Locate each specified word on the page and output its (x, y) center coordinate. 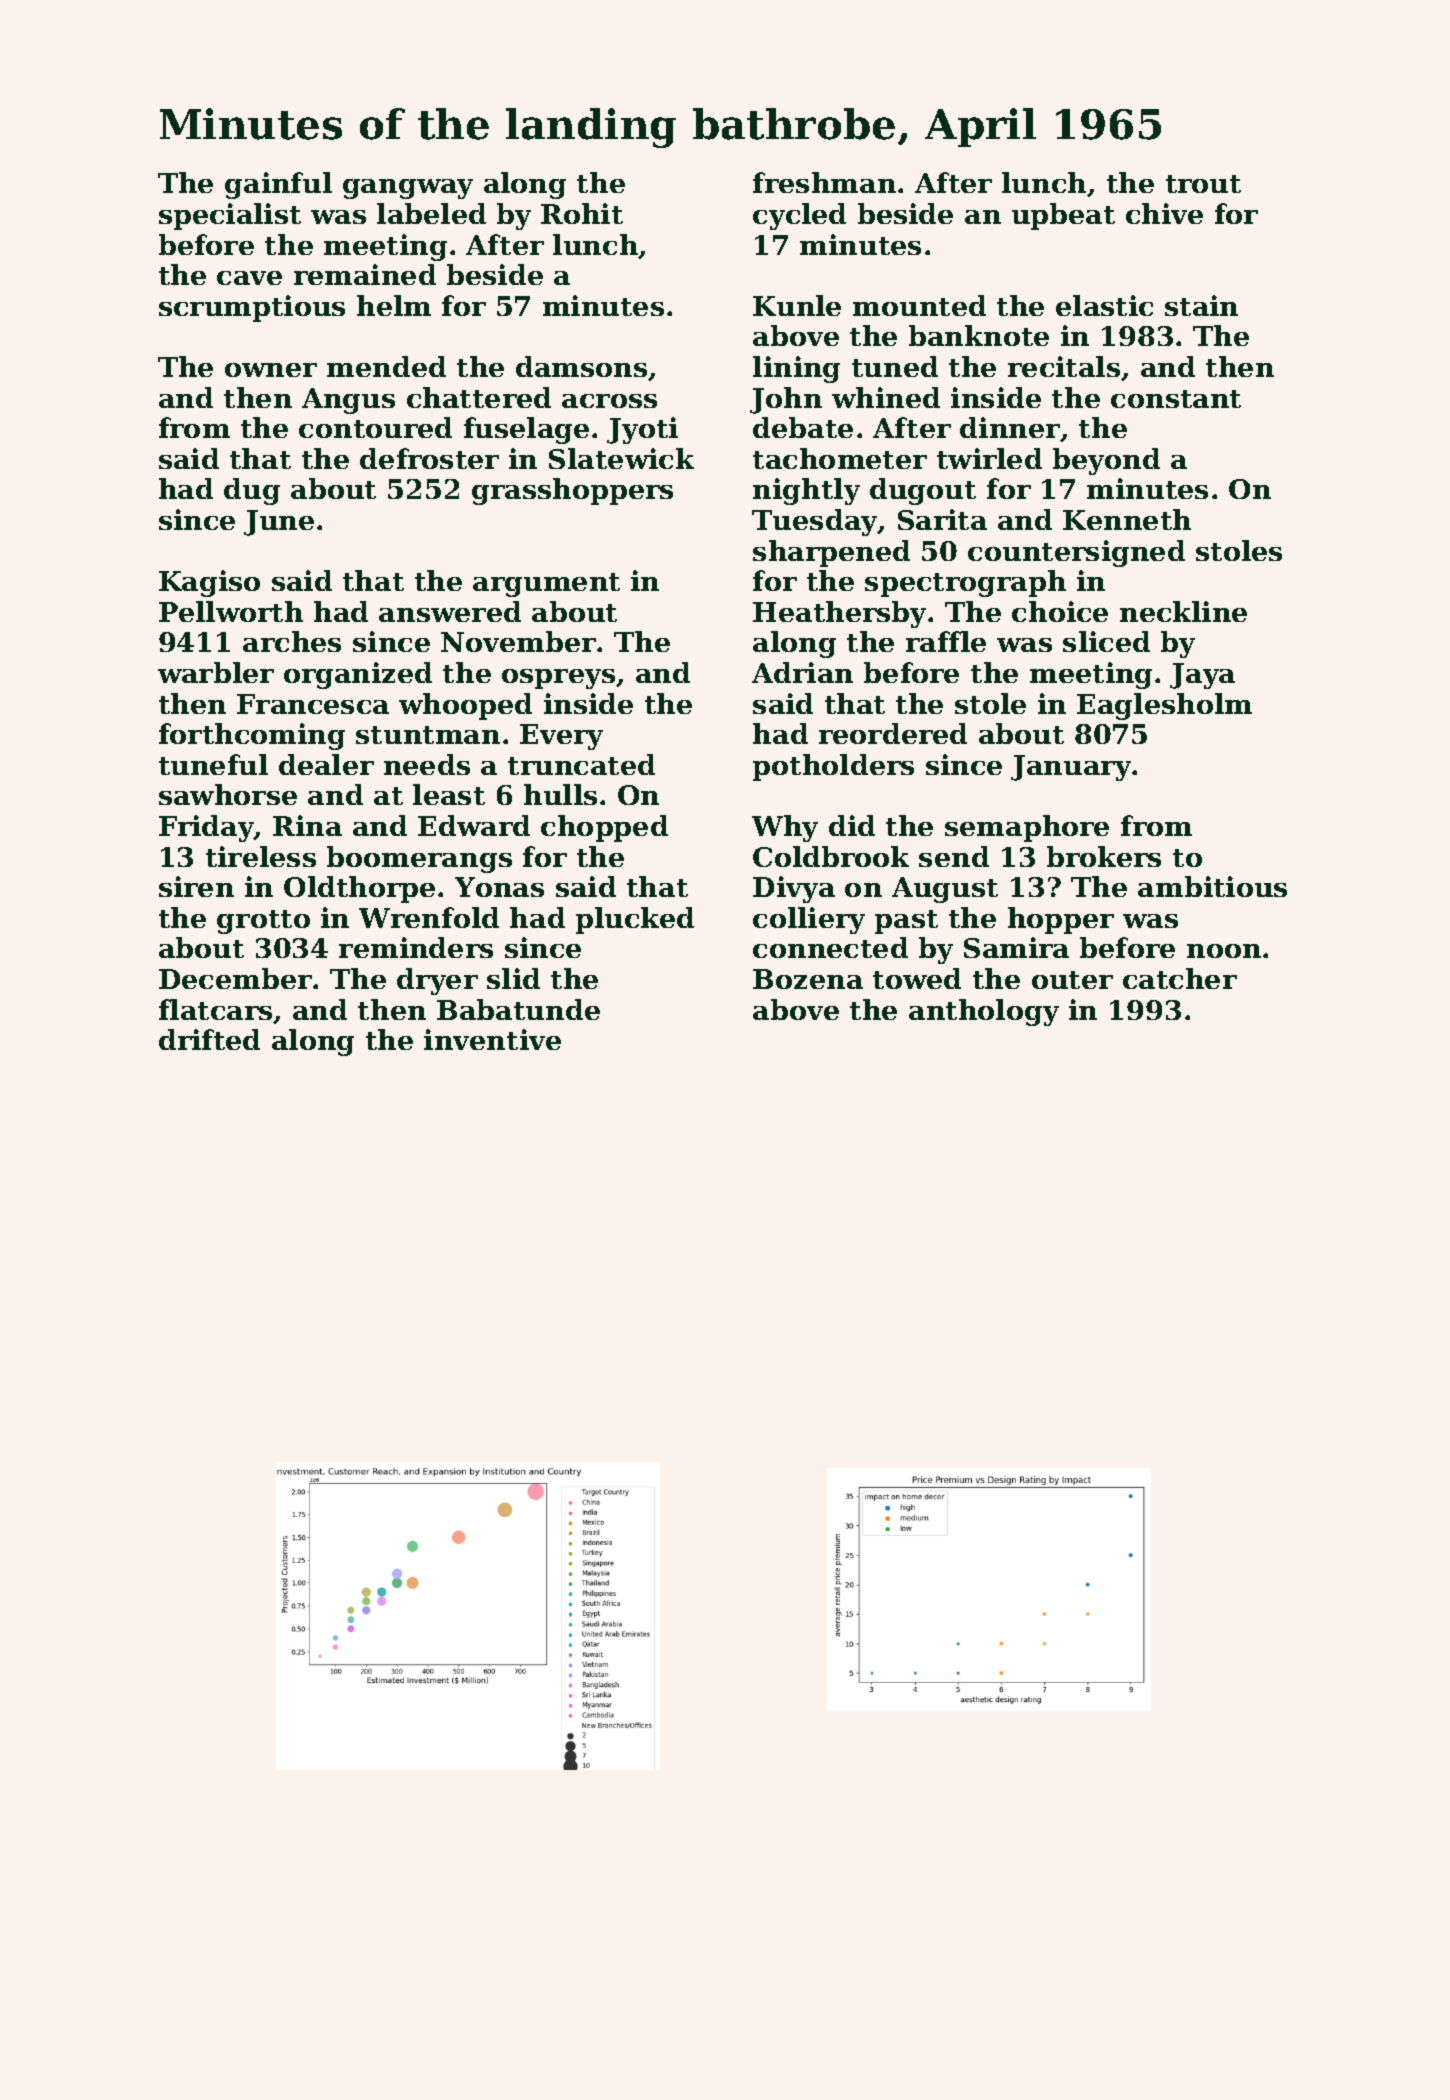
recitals (1064, 366)
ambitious (1212, 886)
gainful (278, 185)
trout (1203, 184)
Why (785, 828)
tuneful (213, 764)
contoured (375, 427)
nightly (806, 491)
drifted (209, 1039)
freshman (824, 182)
